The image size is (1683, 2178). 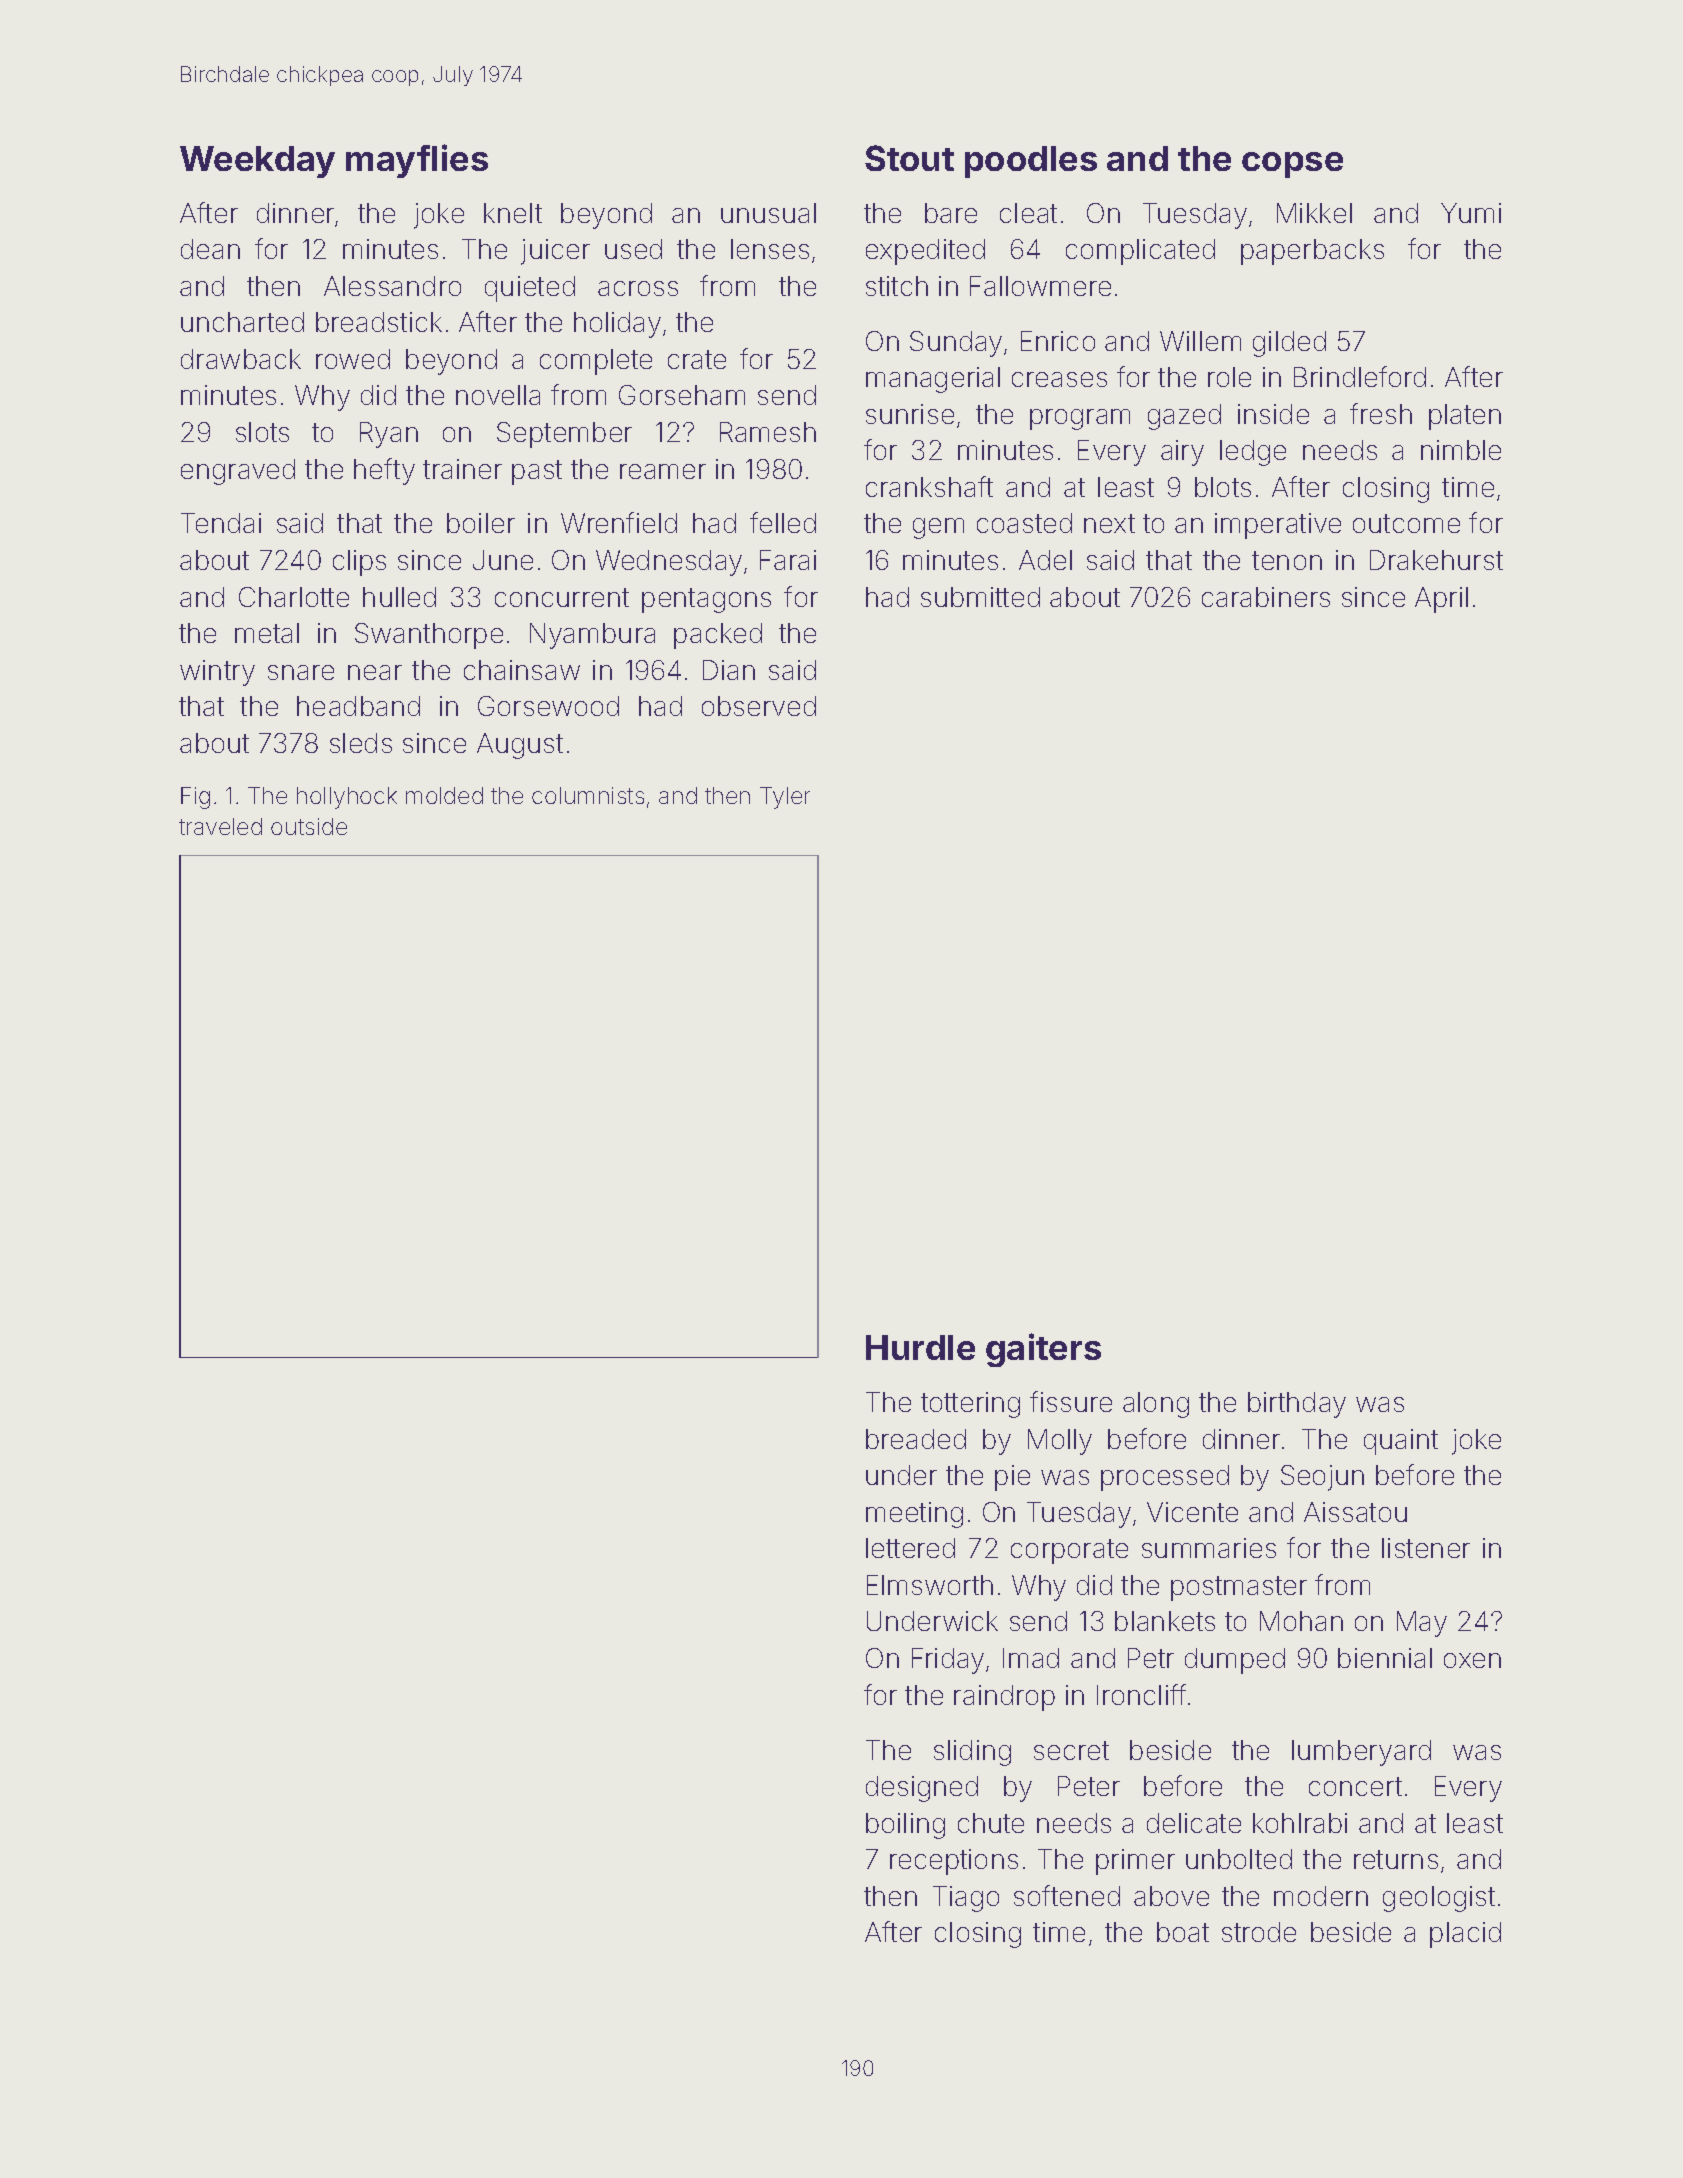 What do you see at coordinates (1441, 600) in the screenshot?
I see `April` at bounding box center [1441, 600].
